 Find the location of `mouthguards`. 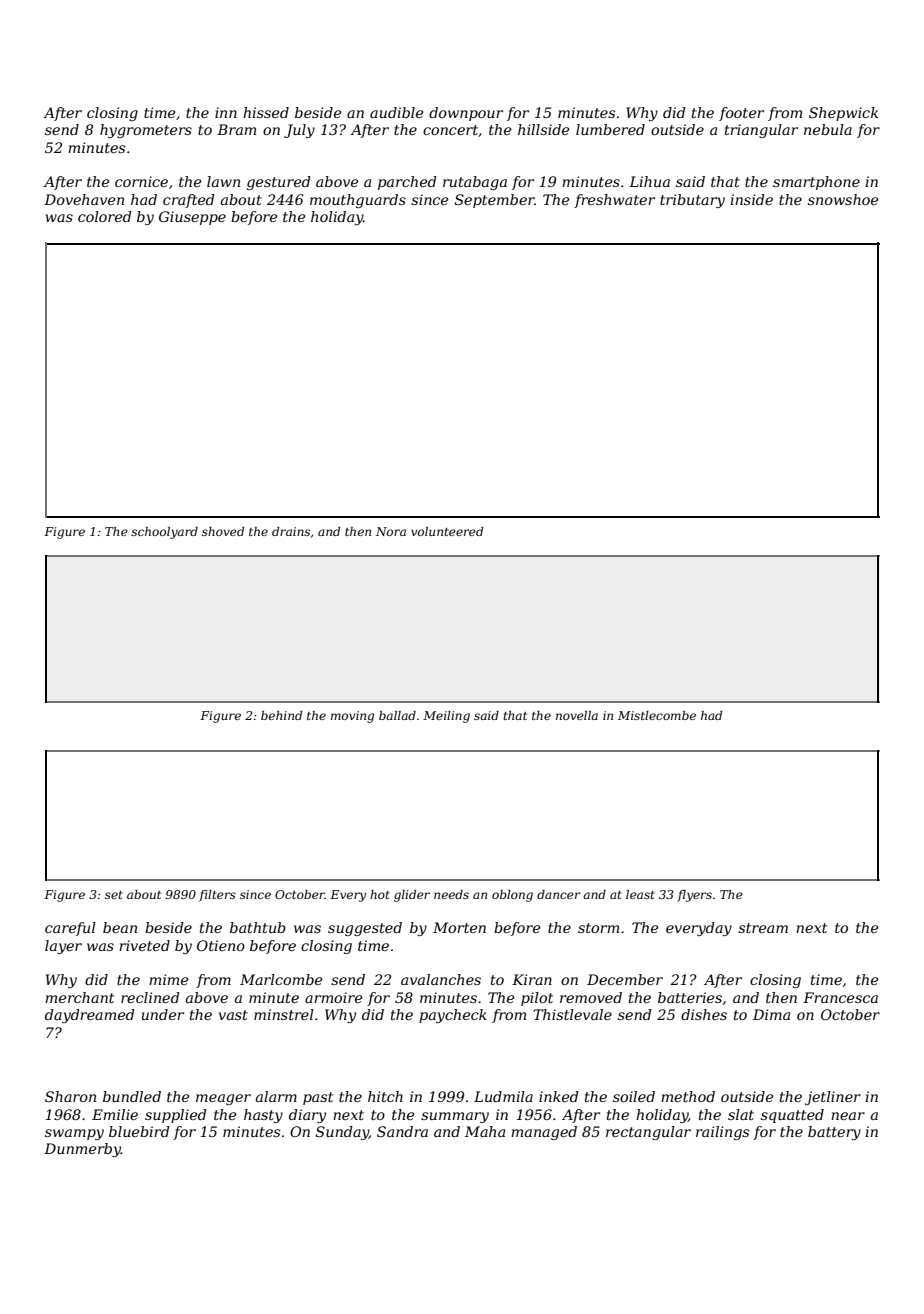

mouthguards is located at coordinates (358, 201).
